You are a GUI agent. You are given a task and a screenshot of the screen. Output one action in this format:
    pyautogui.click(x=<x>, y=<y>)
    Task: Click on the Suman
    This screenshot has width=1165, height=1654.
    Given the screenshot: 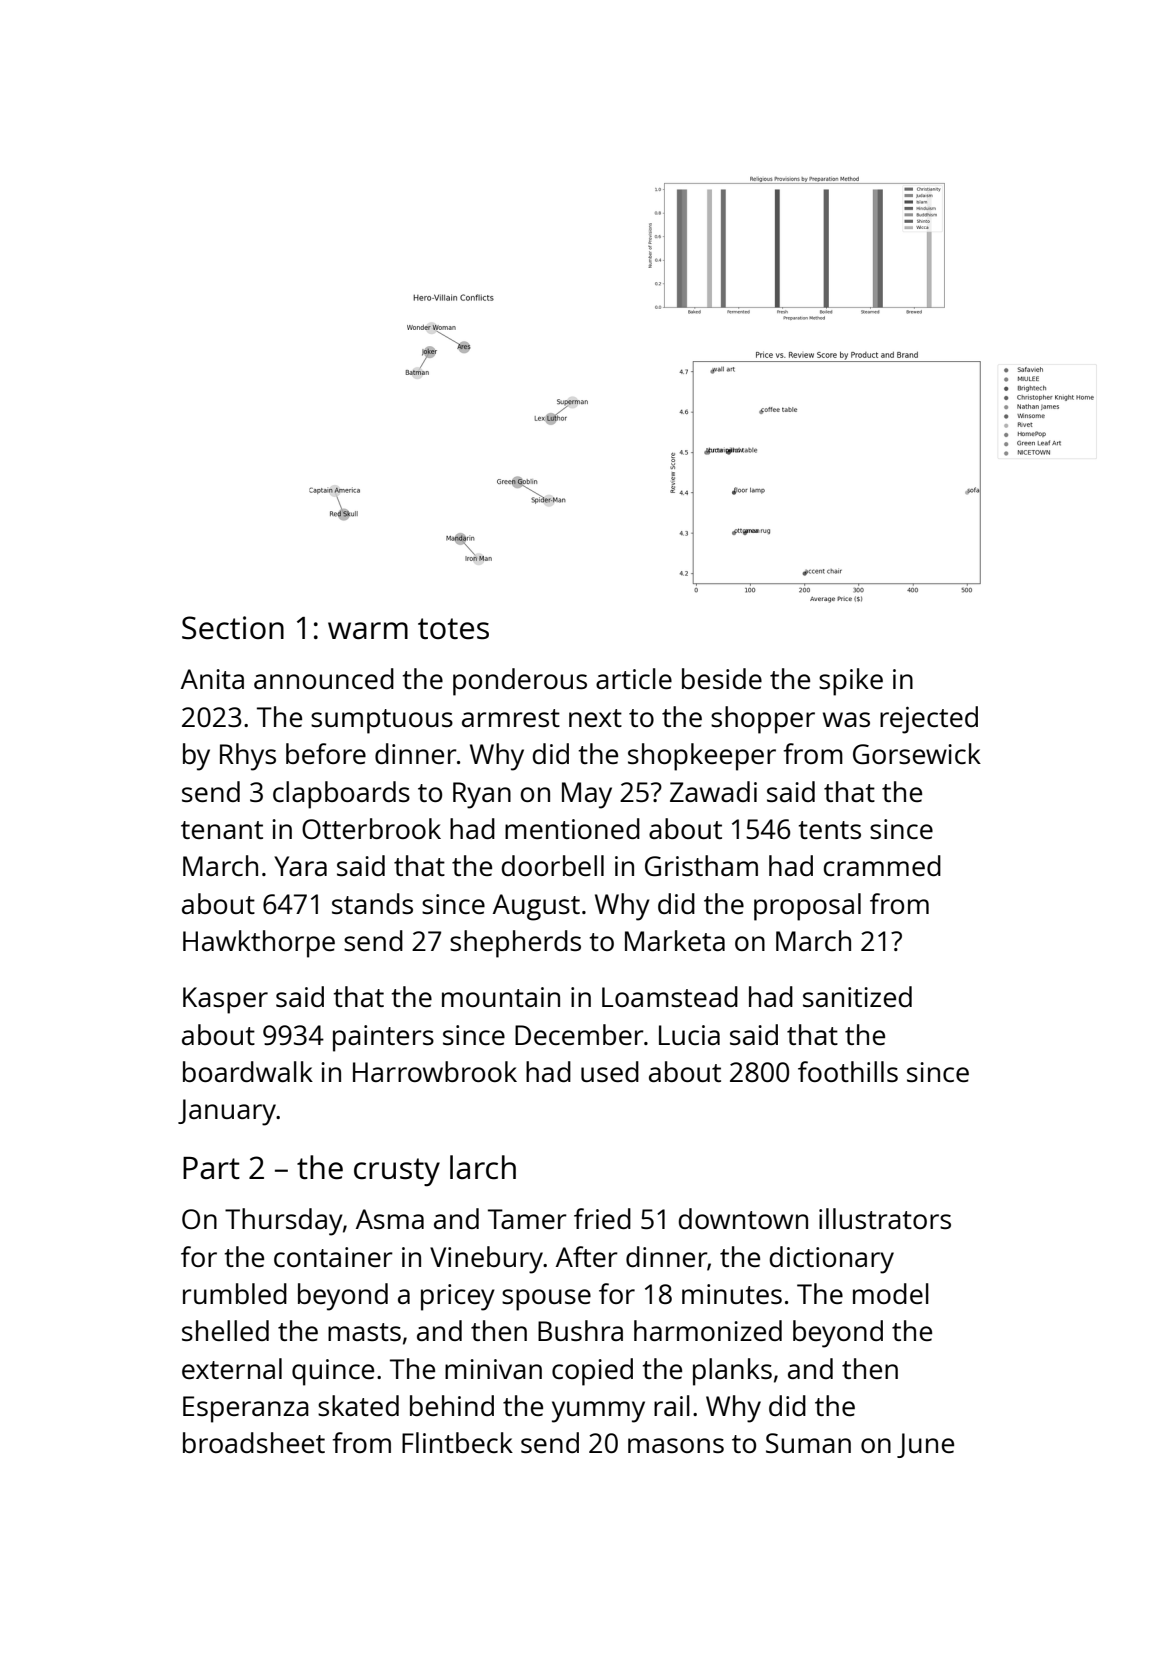 What is the action you would take?
    pyautogui.click(x=808, y=1443)
